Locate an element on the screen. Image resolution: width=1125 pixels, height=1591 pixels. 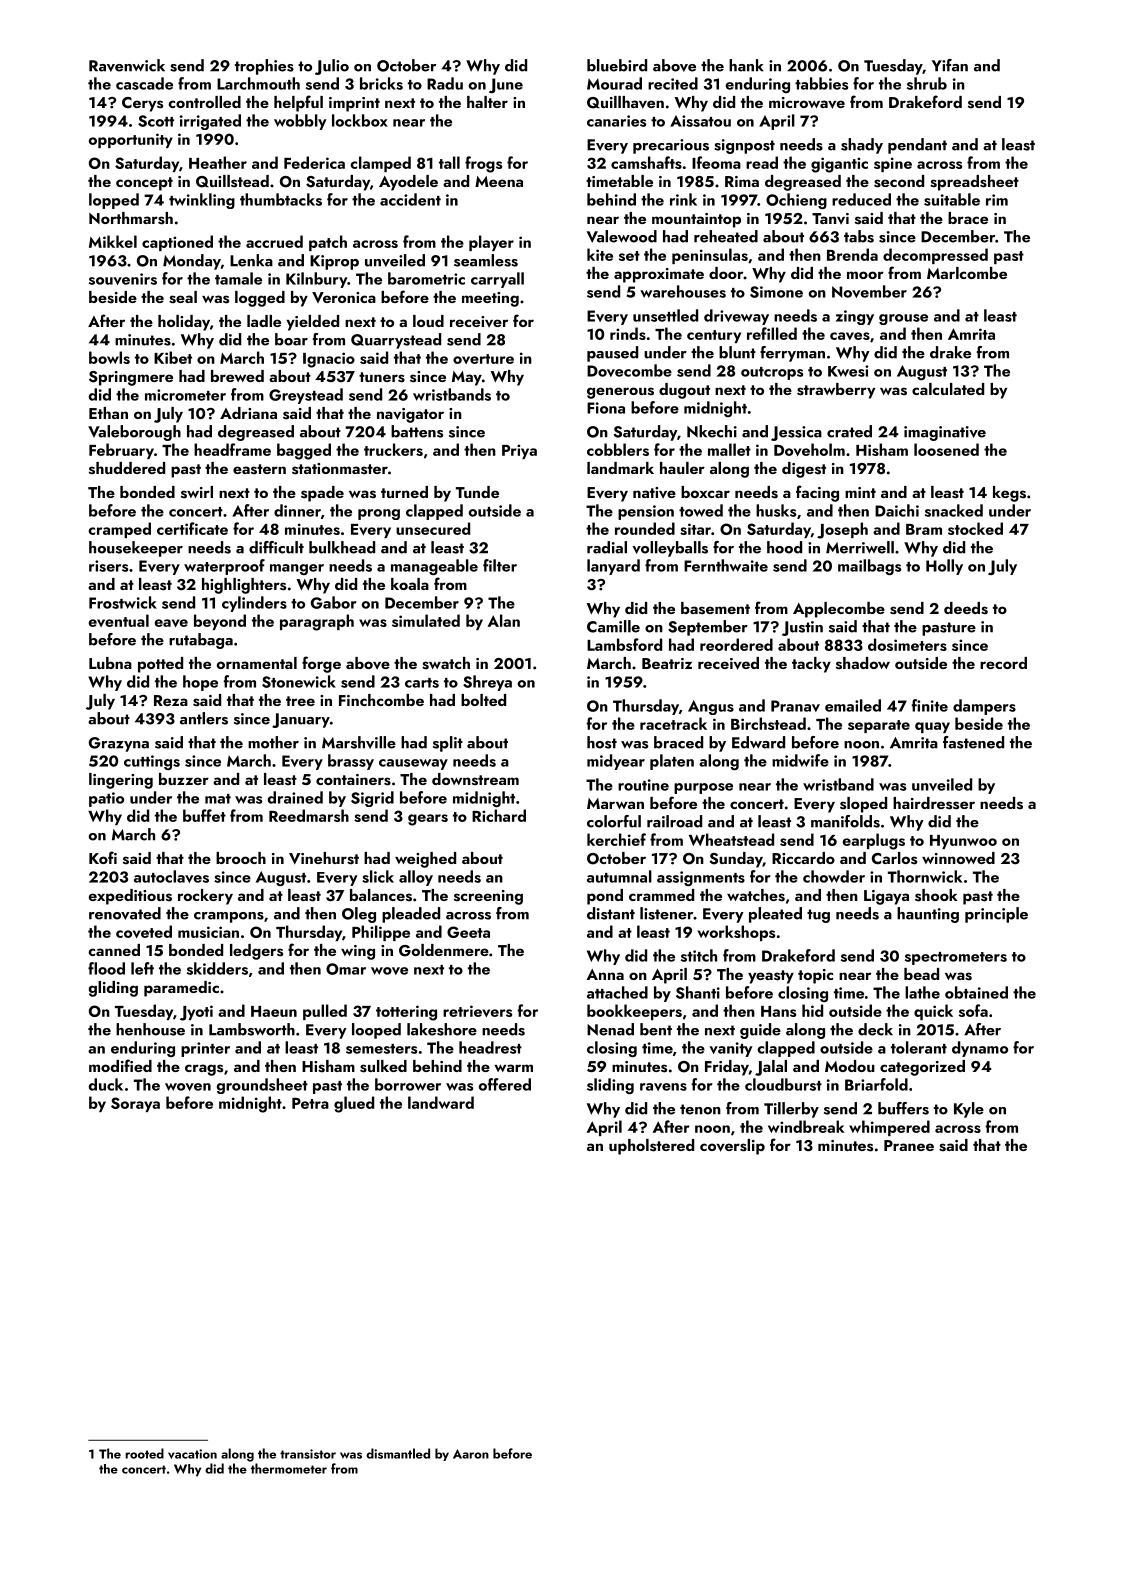
Yifan is located at coordinates (950, 65).
